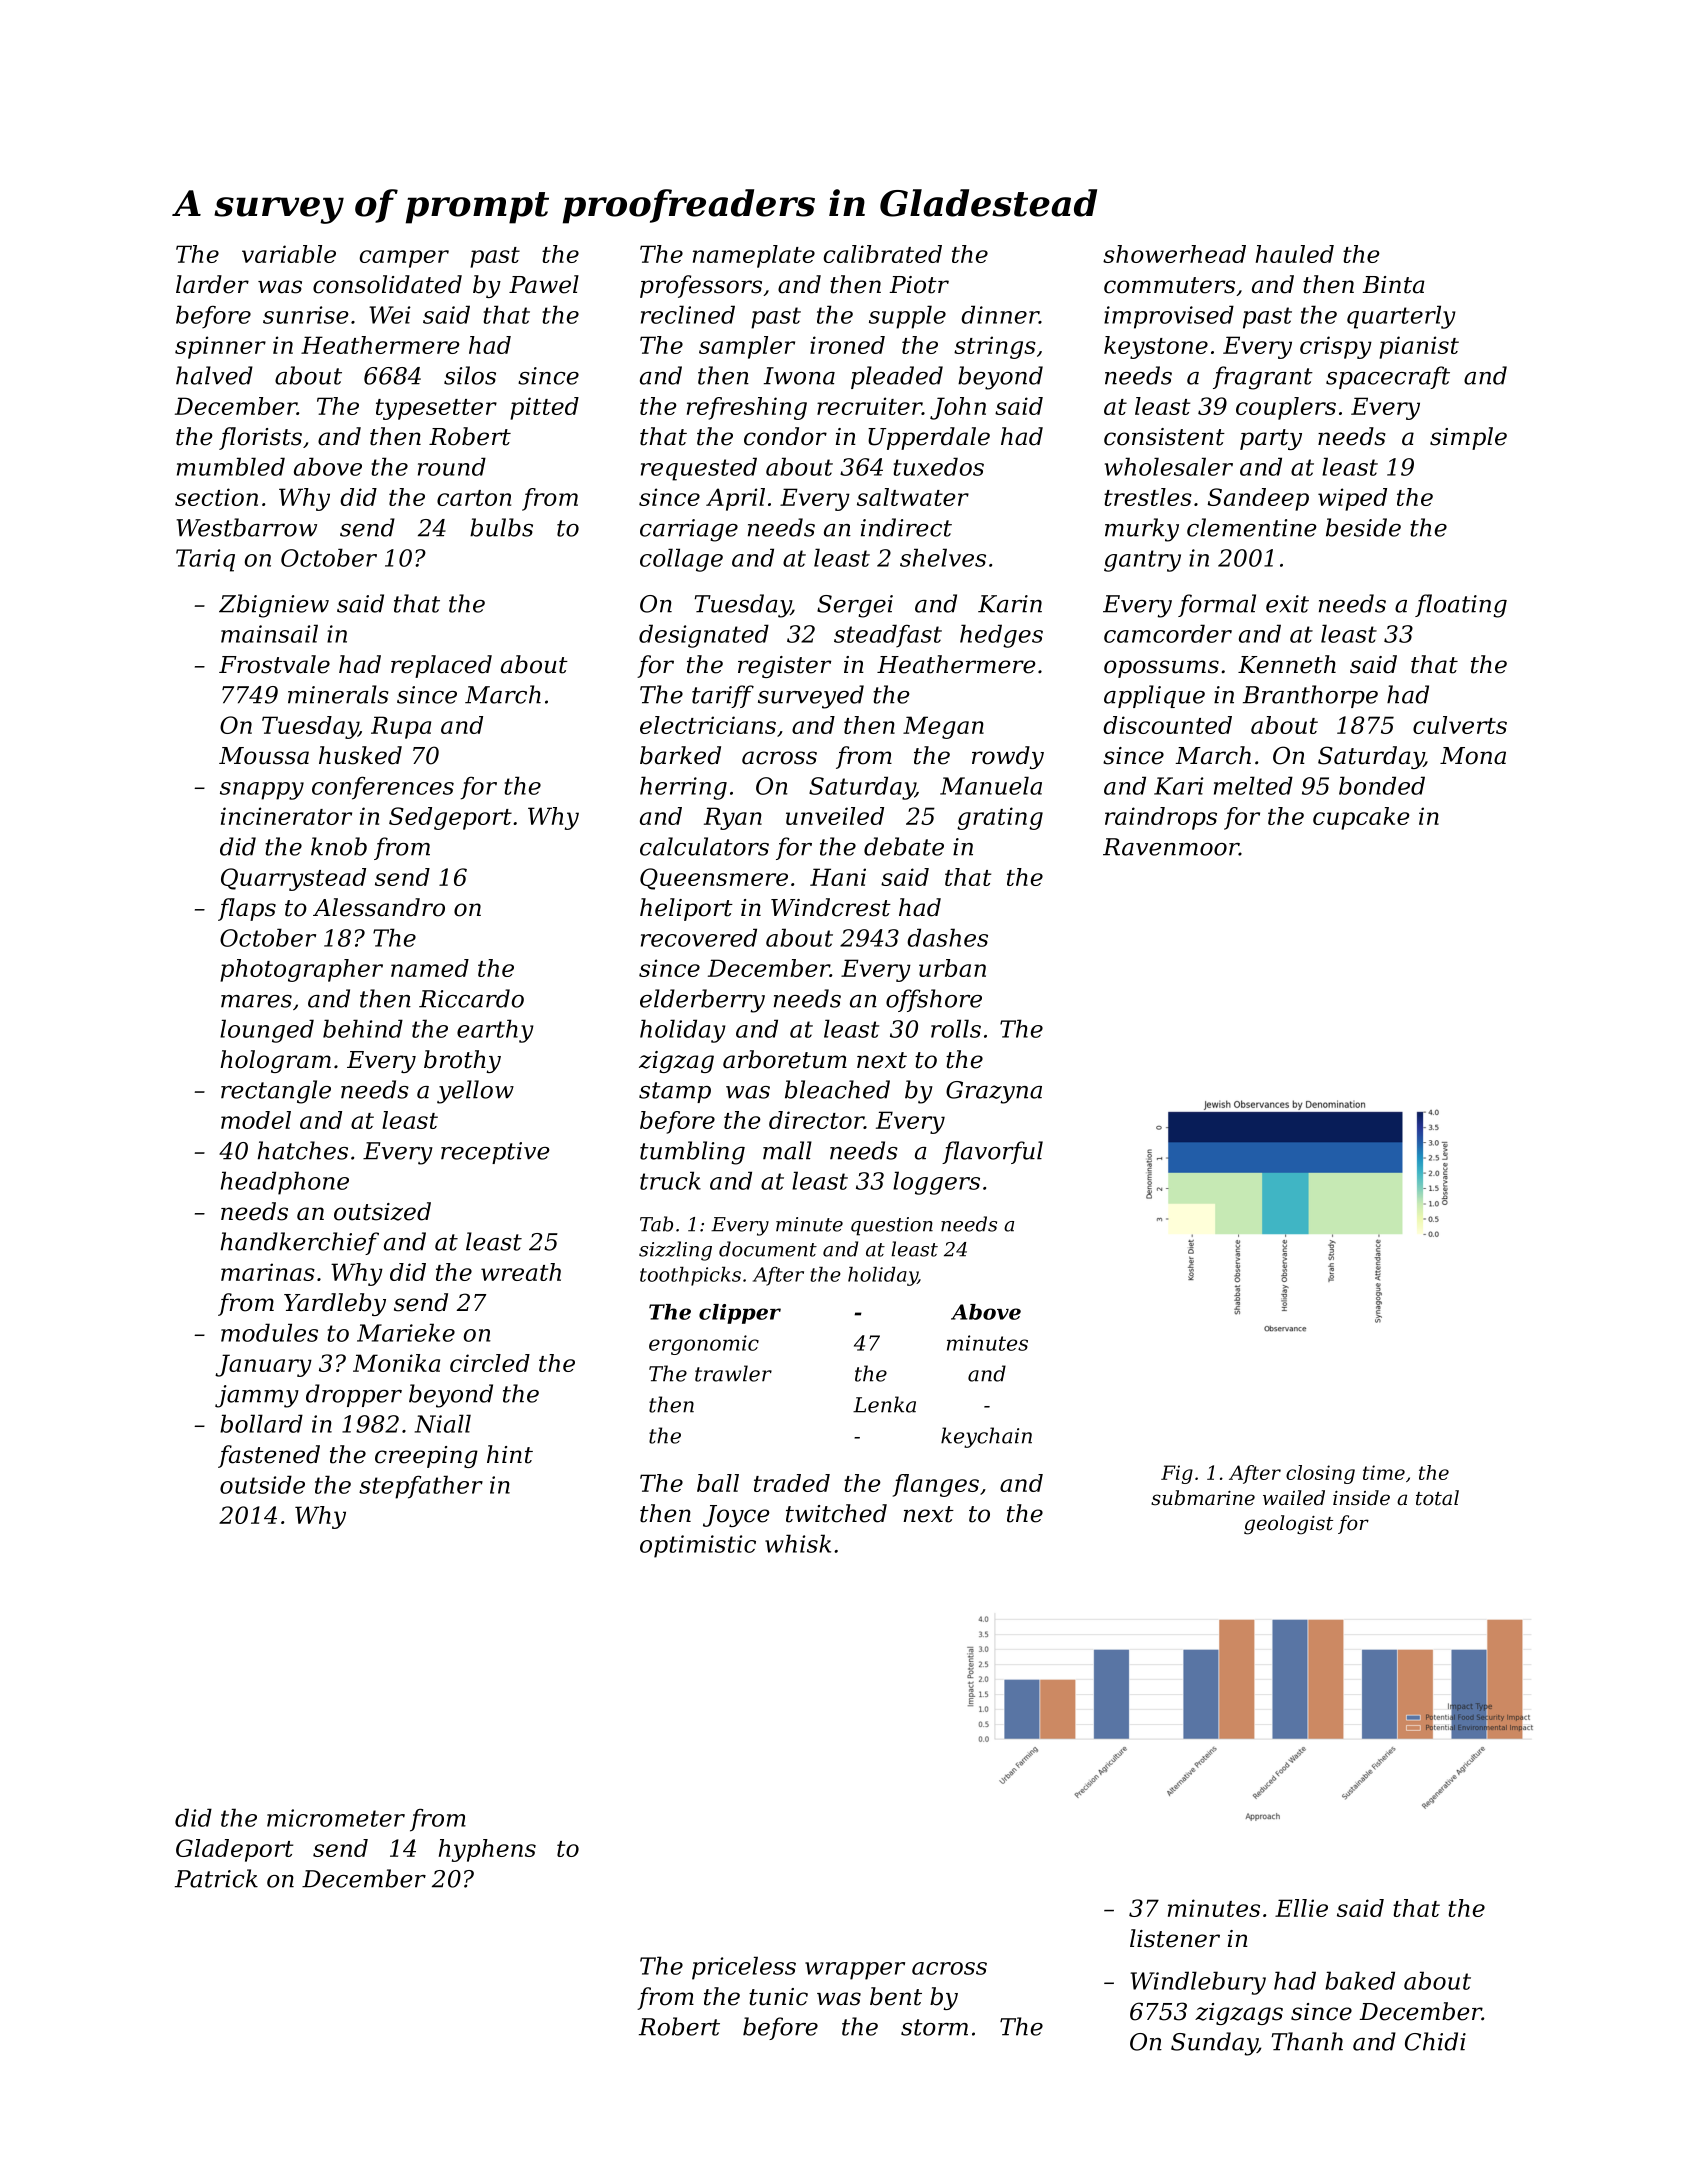 The image size is (1683, 2178). Describe the element at coordinates (216, 497) in the screenshot. I see `section` at that location.
